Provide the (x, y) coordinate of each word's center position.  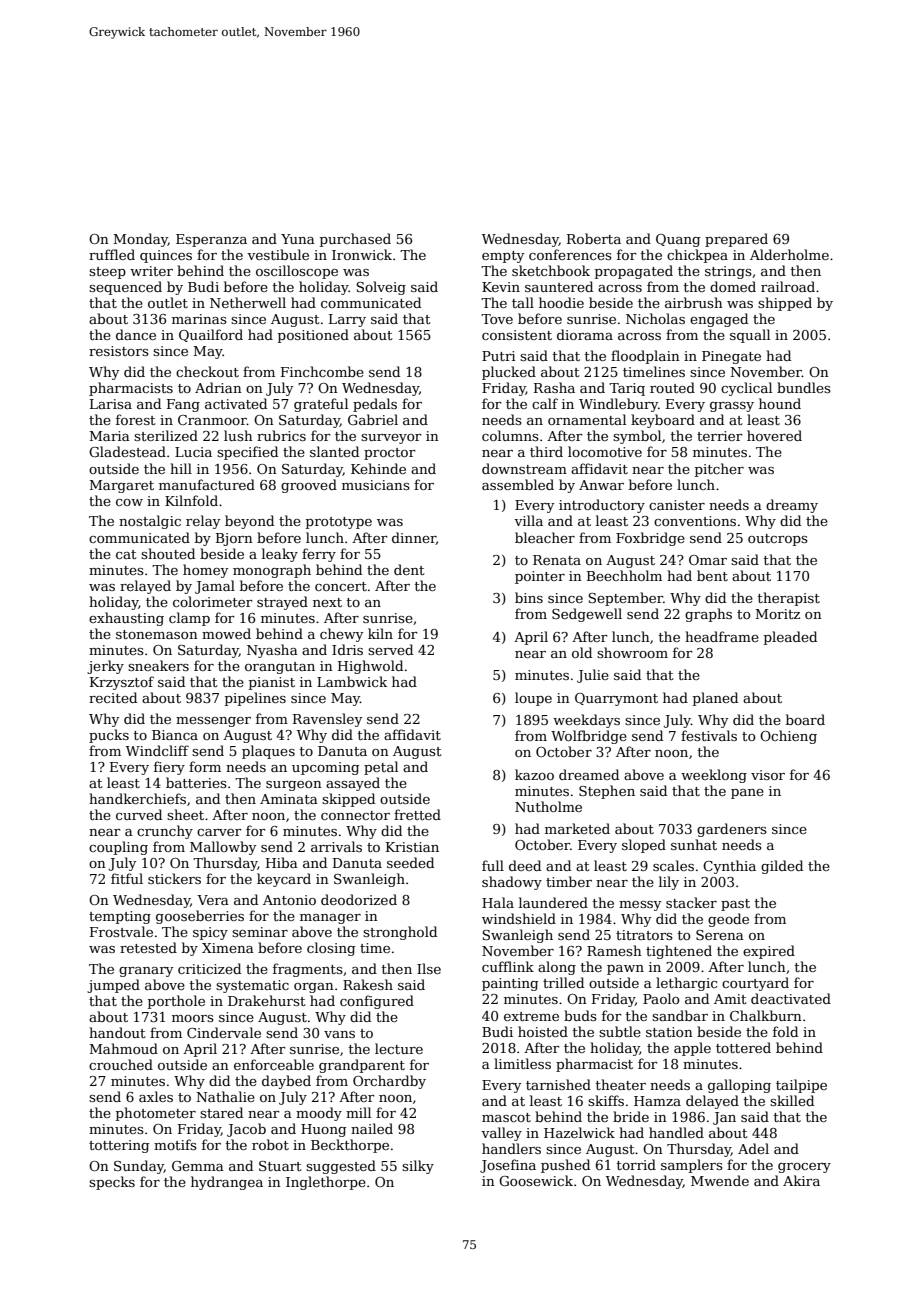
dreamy (792, 506)
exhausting (126, 619)
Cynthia (729, 867)
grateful (321, 405)
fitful (127, 878)
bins (529, 597)
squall (750, 336)
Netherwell (248, 302)
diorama (585, 334)
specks (112, 1183)
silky (418, 1167)
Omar (708, 560)
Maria (110, 436)
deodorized (359, 899)
